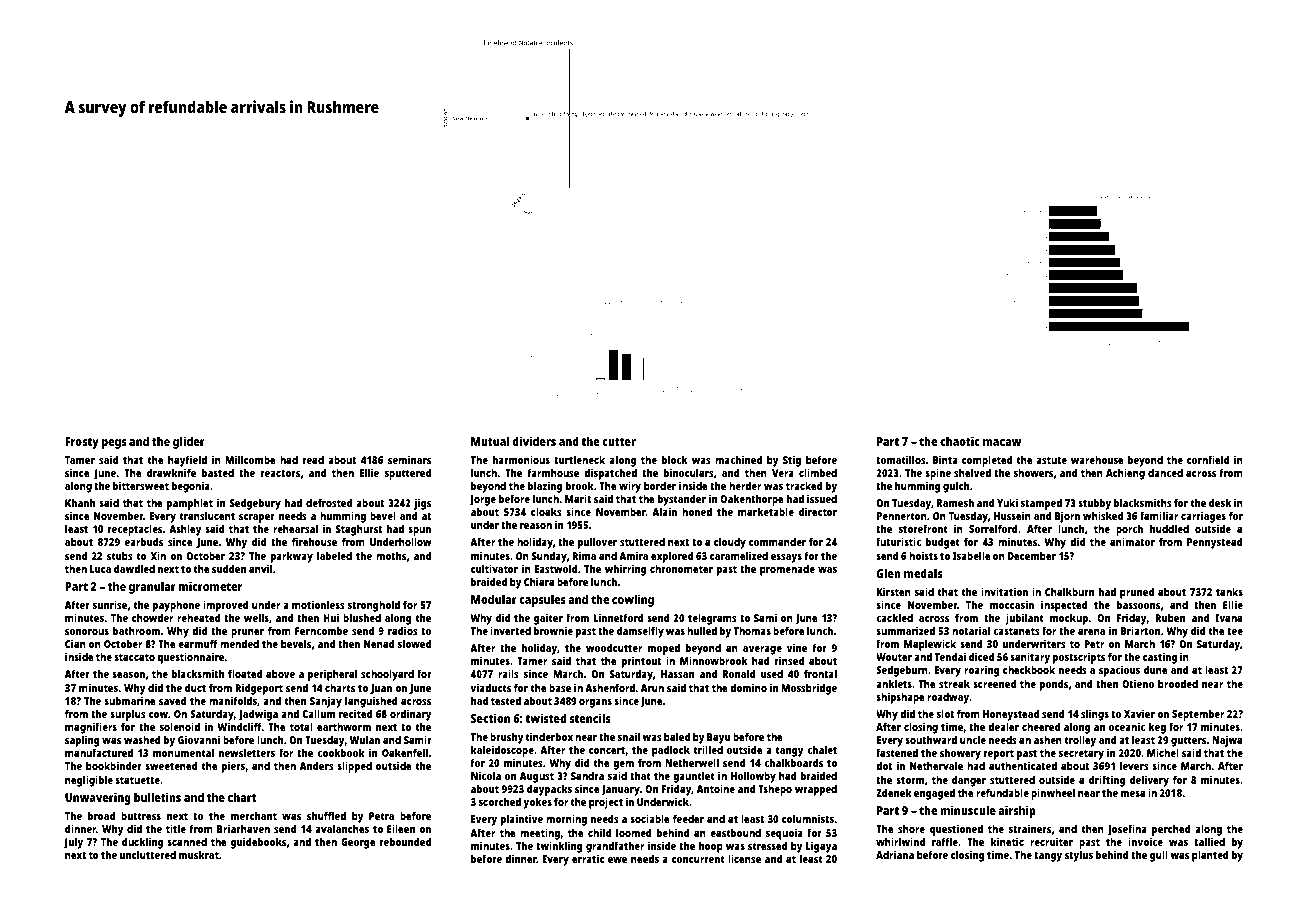 The width and height of the screenshot is (1308, 924). Describe the element at coordinates (1159, 856) in the screenshot. I see `gull` at that location.
